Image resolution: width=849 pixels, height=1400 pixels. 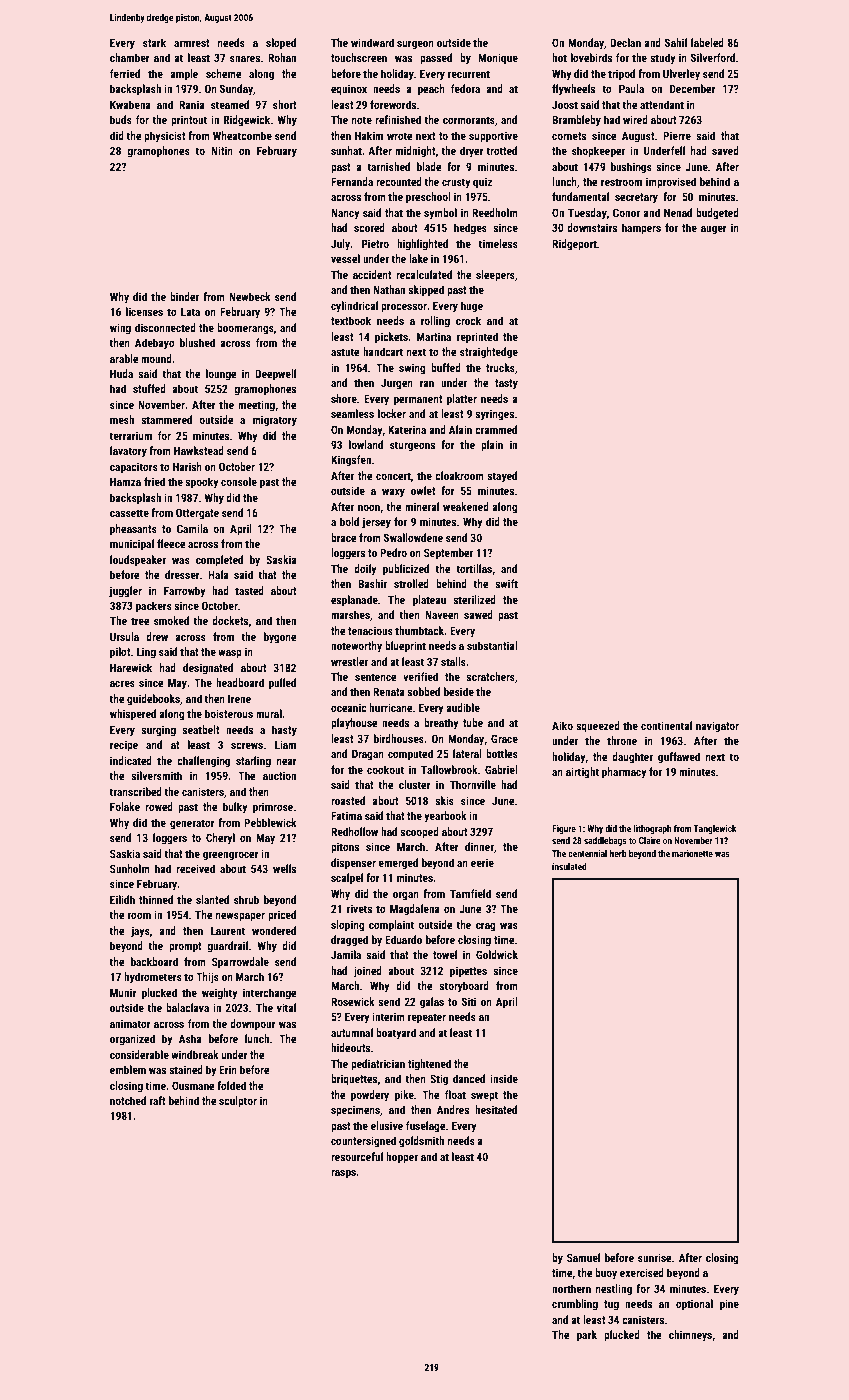 What do you see at coordinates (368, 755) in the screenshot?
I see `Dragan` at bounding box center [368, 755].
